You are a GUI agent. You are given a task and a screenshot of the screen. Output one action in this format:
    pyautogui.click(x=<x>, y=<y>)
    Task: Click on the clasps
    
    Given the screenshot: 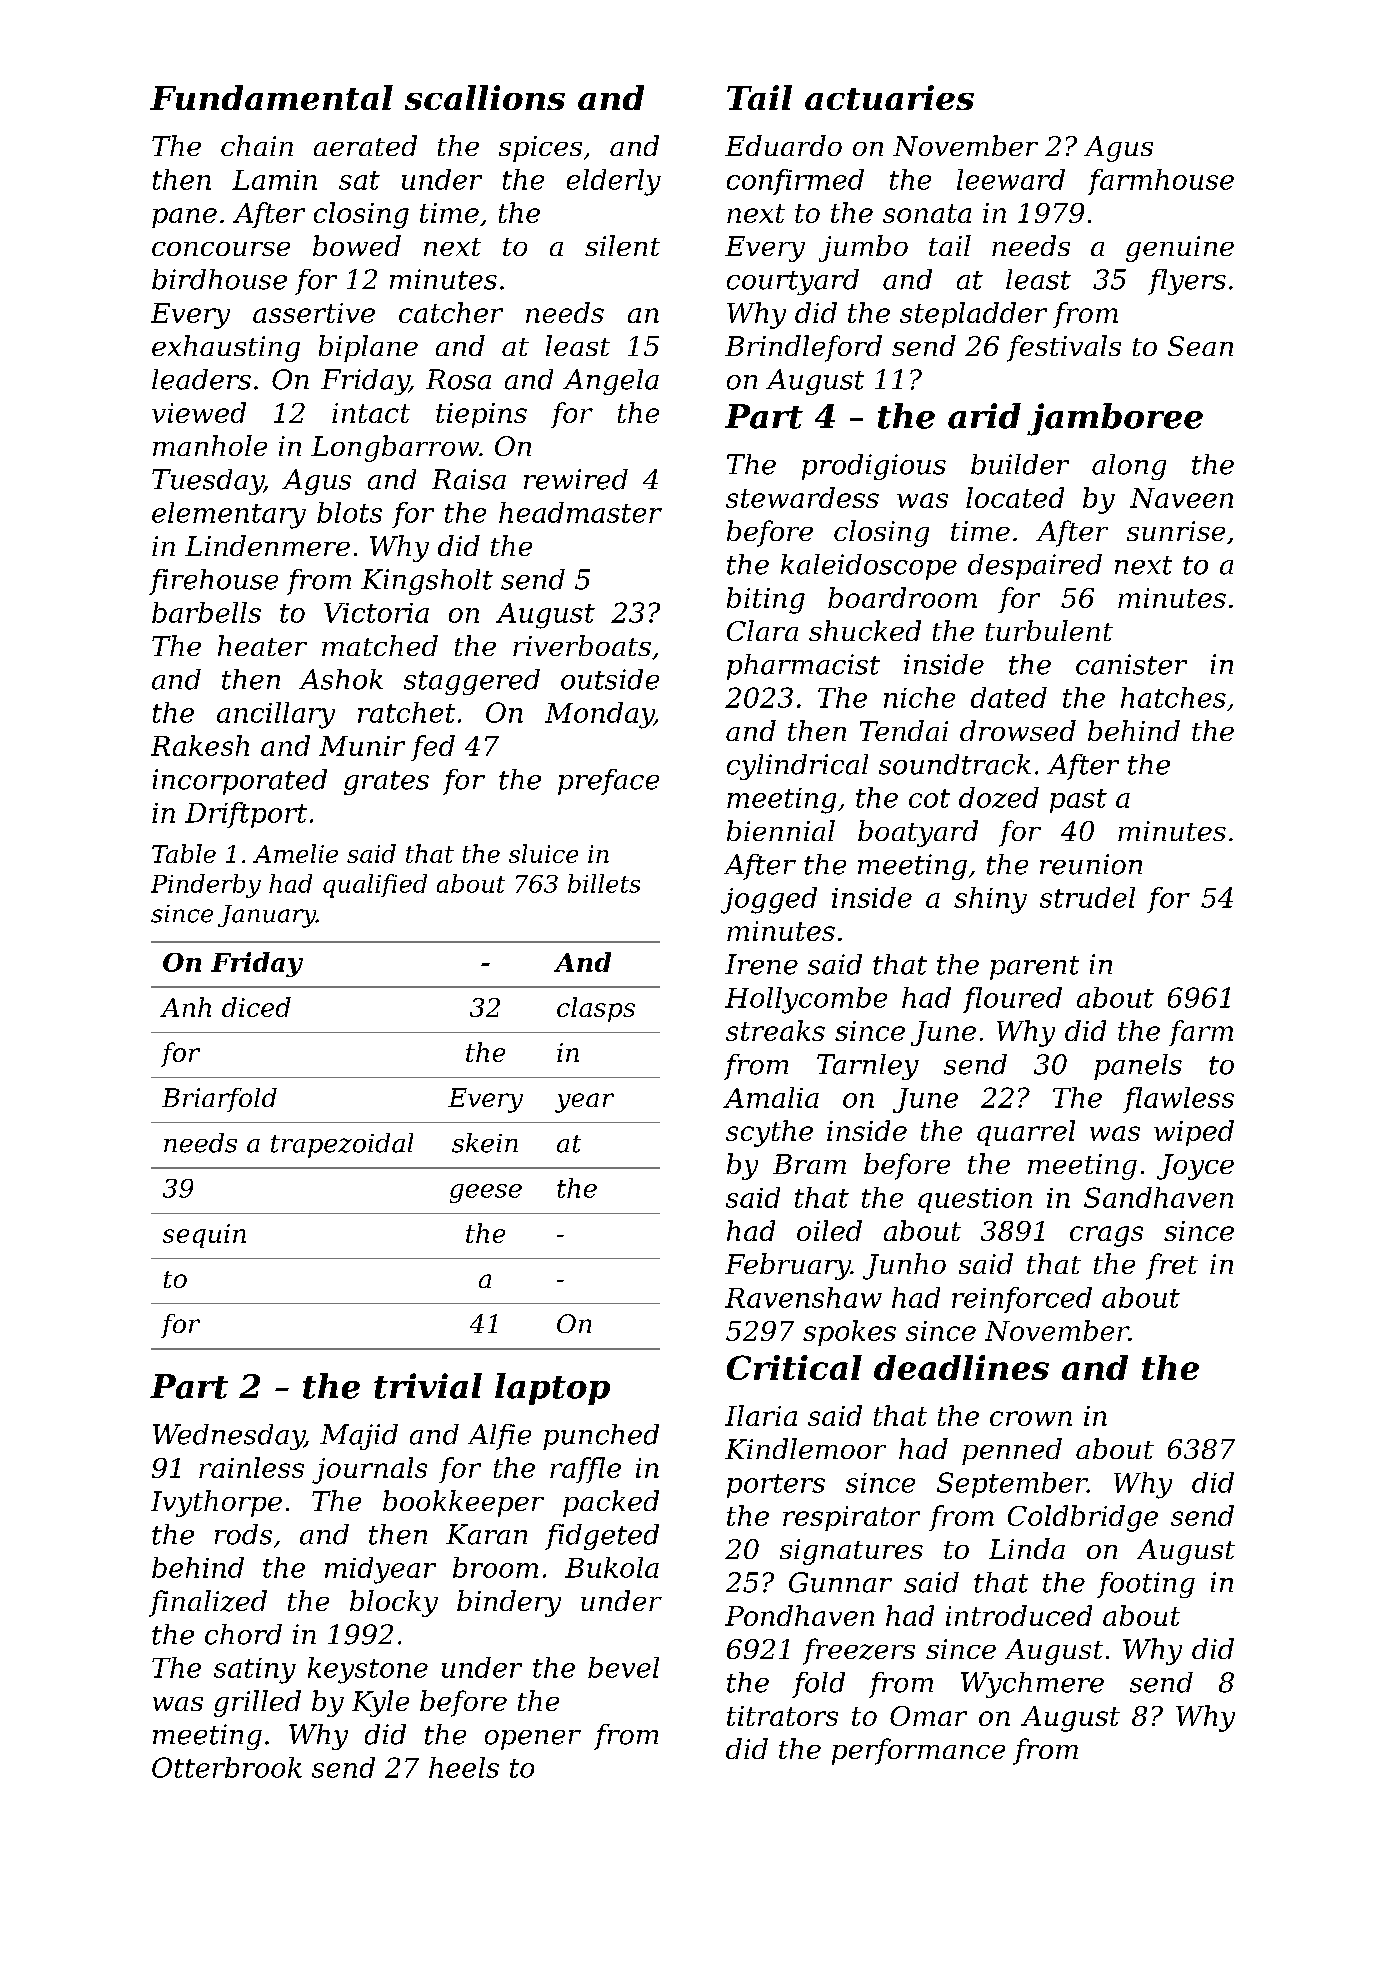 What is the action you would take?
    pyautogui.click(x=596, y=1009)
